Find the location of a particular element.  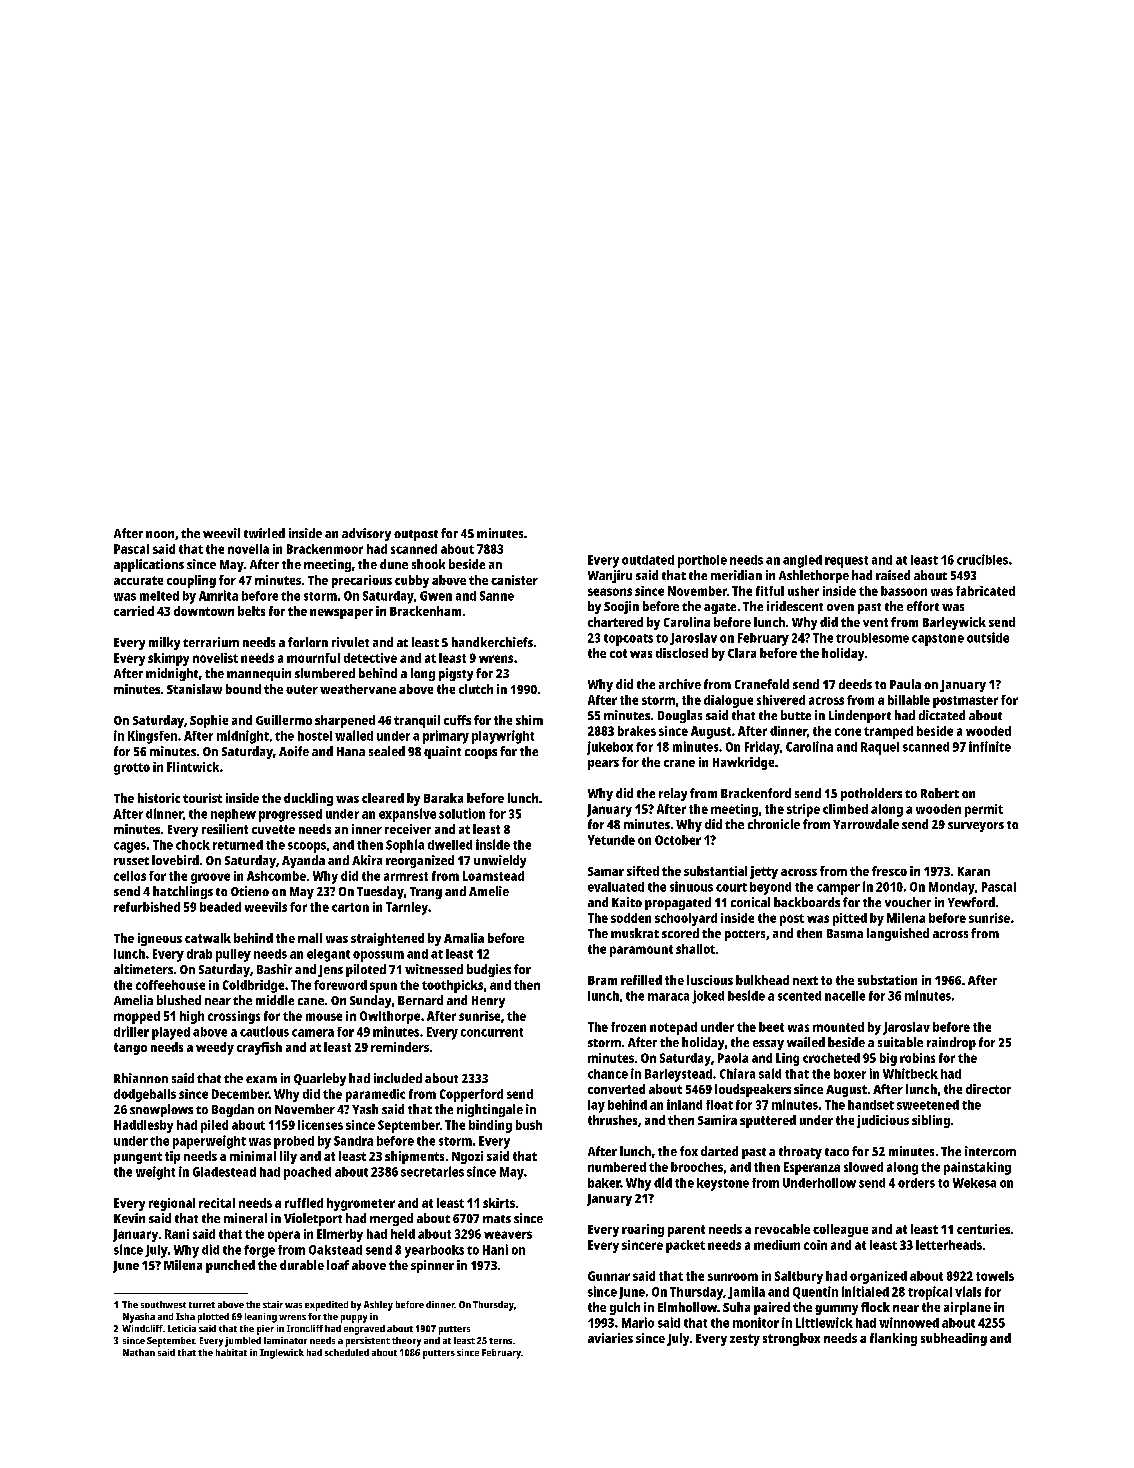

Raquel is located at coordinates (880, 748).
